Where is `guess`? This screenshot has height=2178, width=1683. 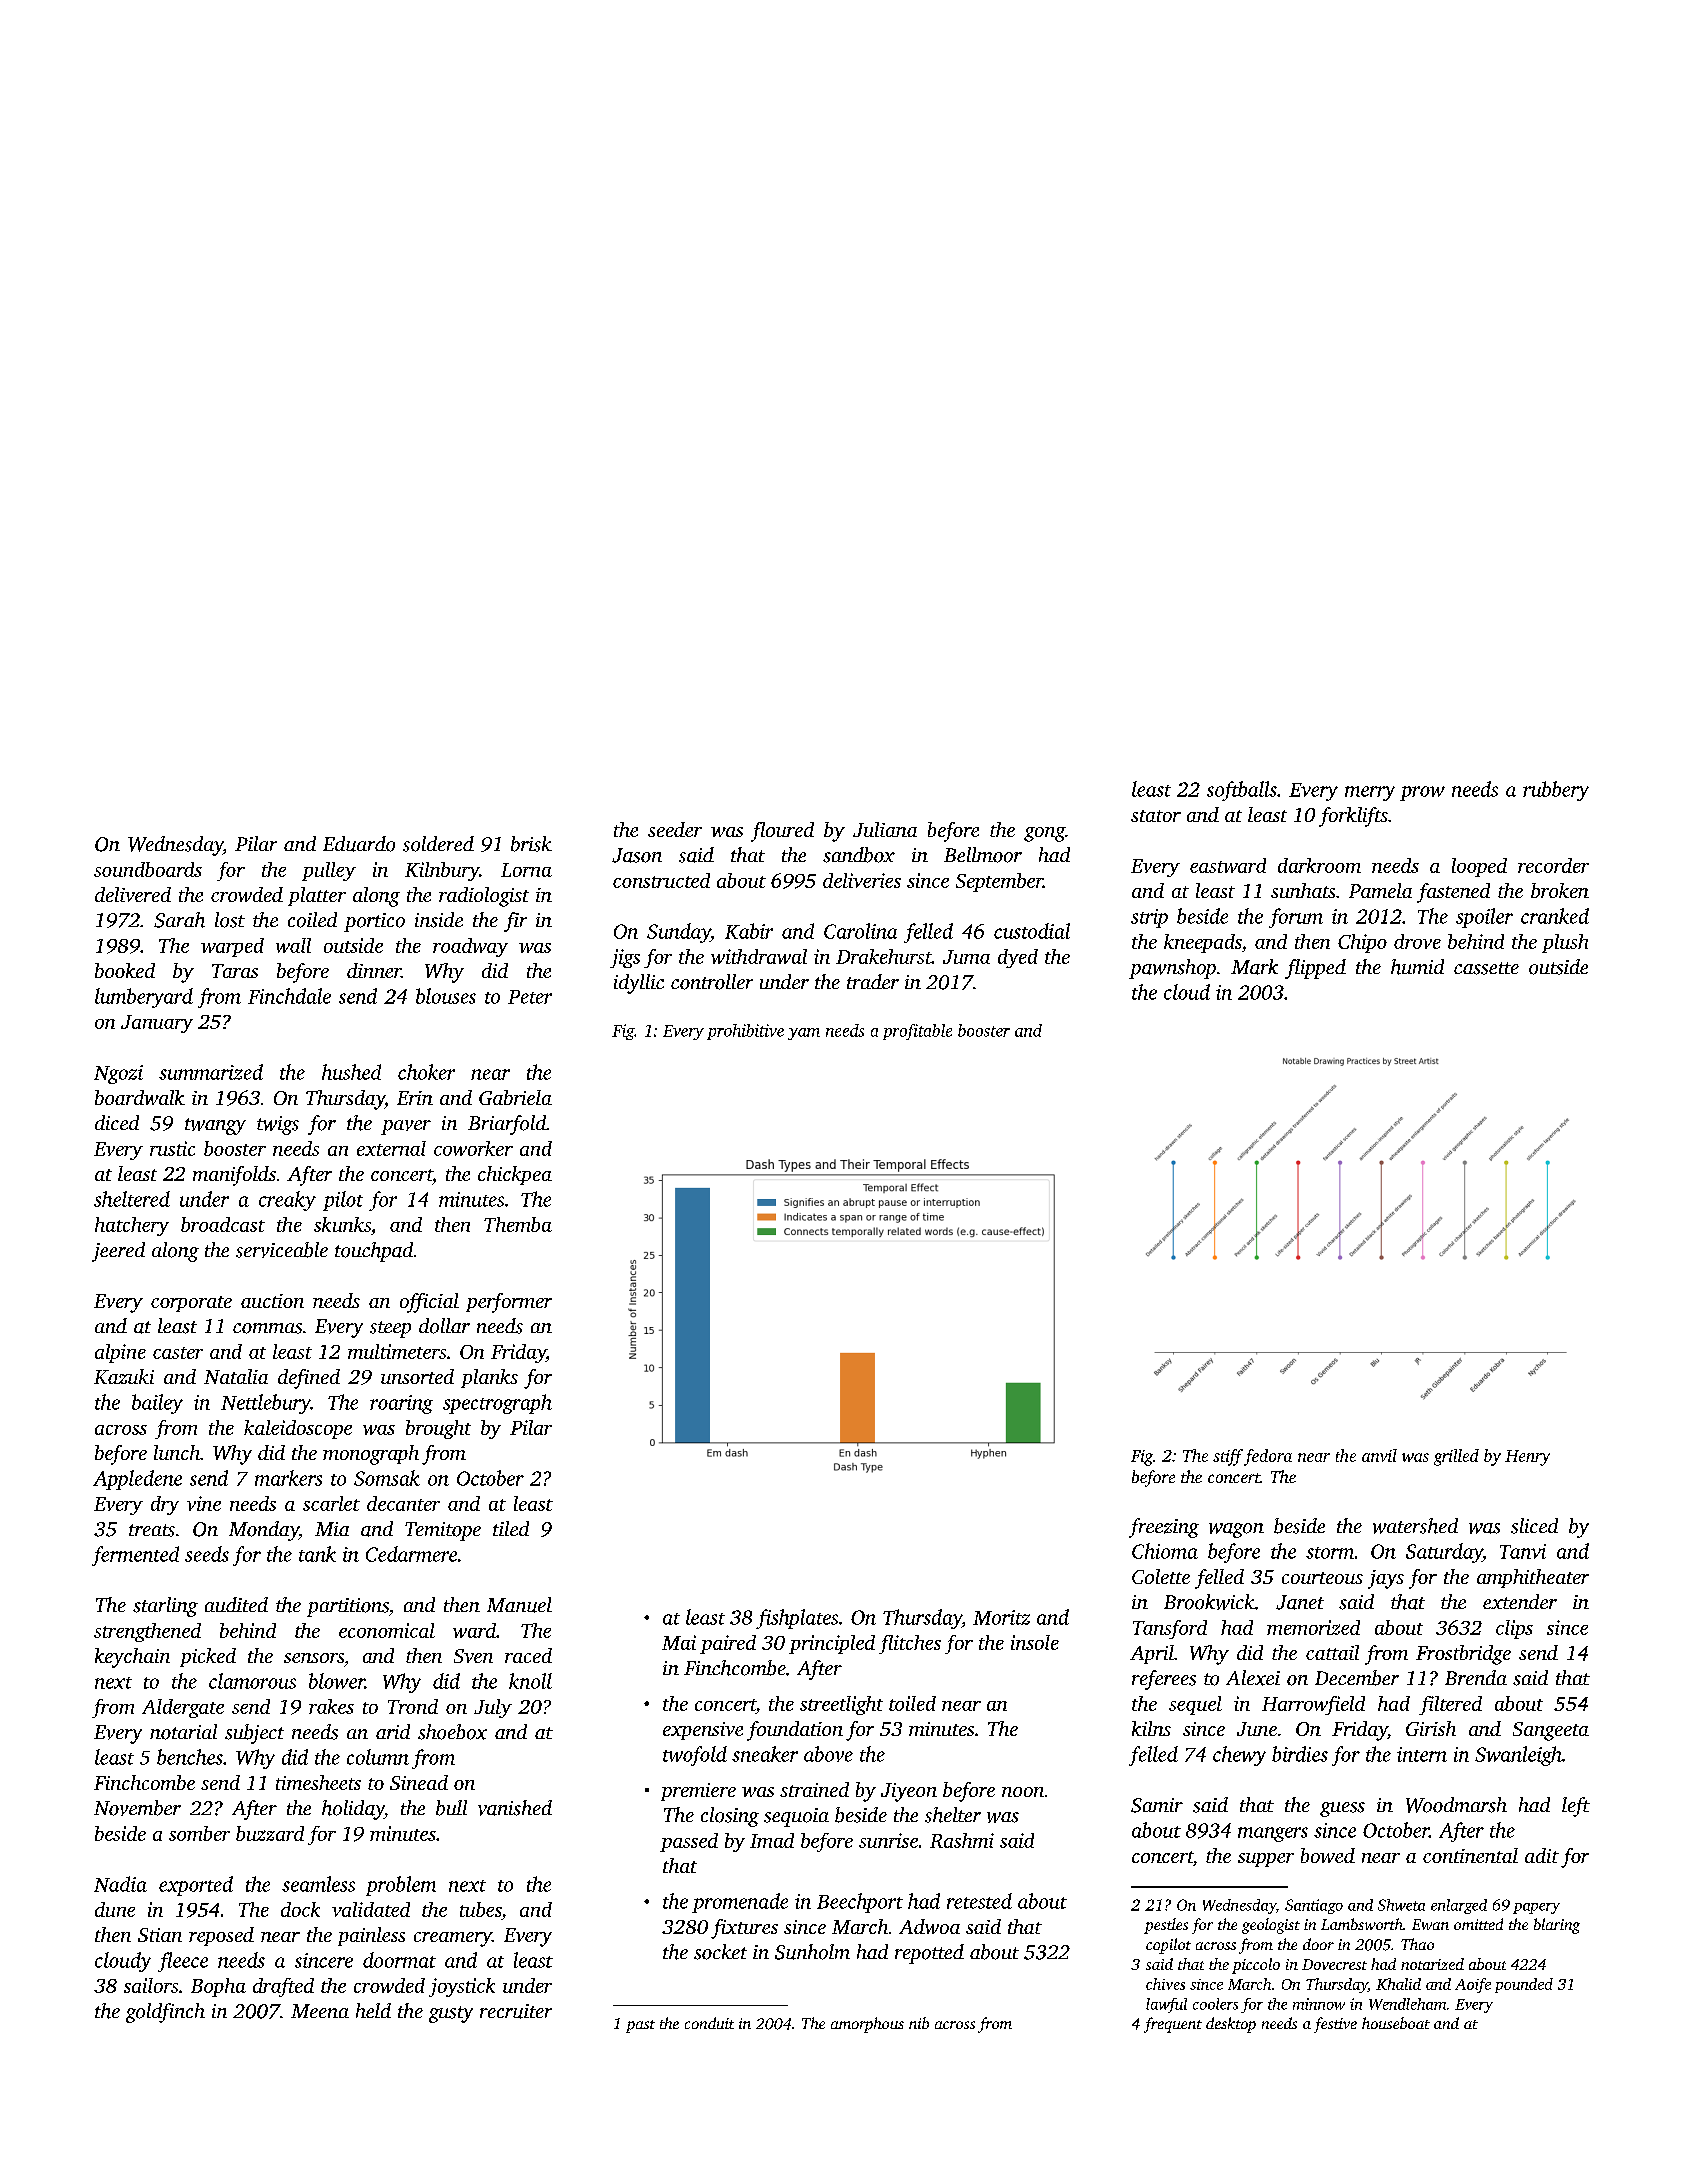
guess is located at coordinates (1342, 1809).
